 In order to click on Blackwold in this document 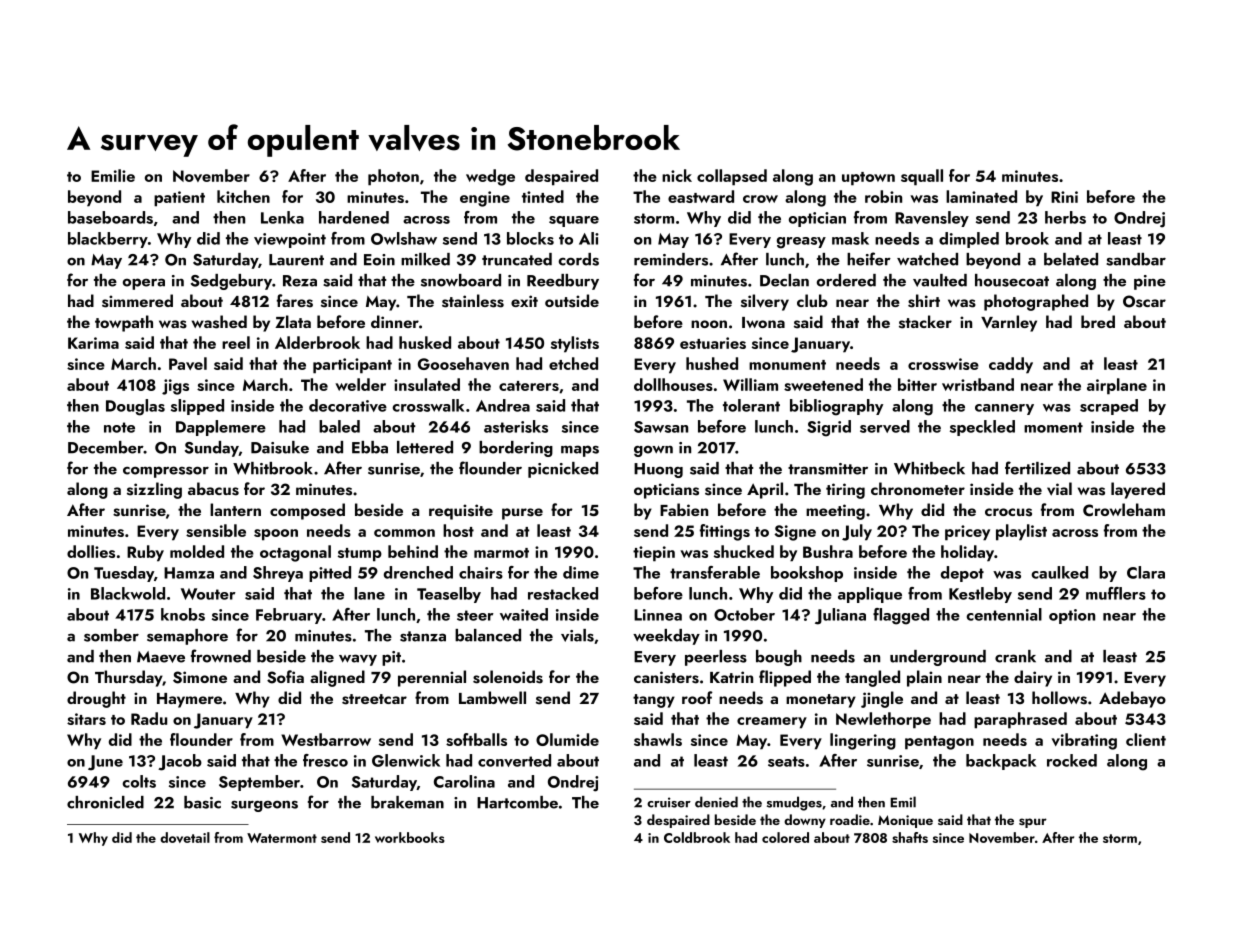, I will do `click(128, 593)`.
